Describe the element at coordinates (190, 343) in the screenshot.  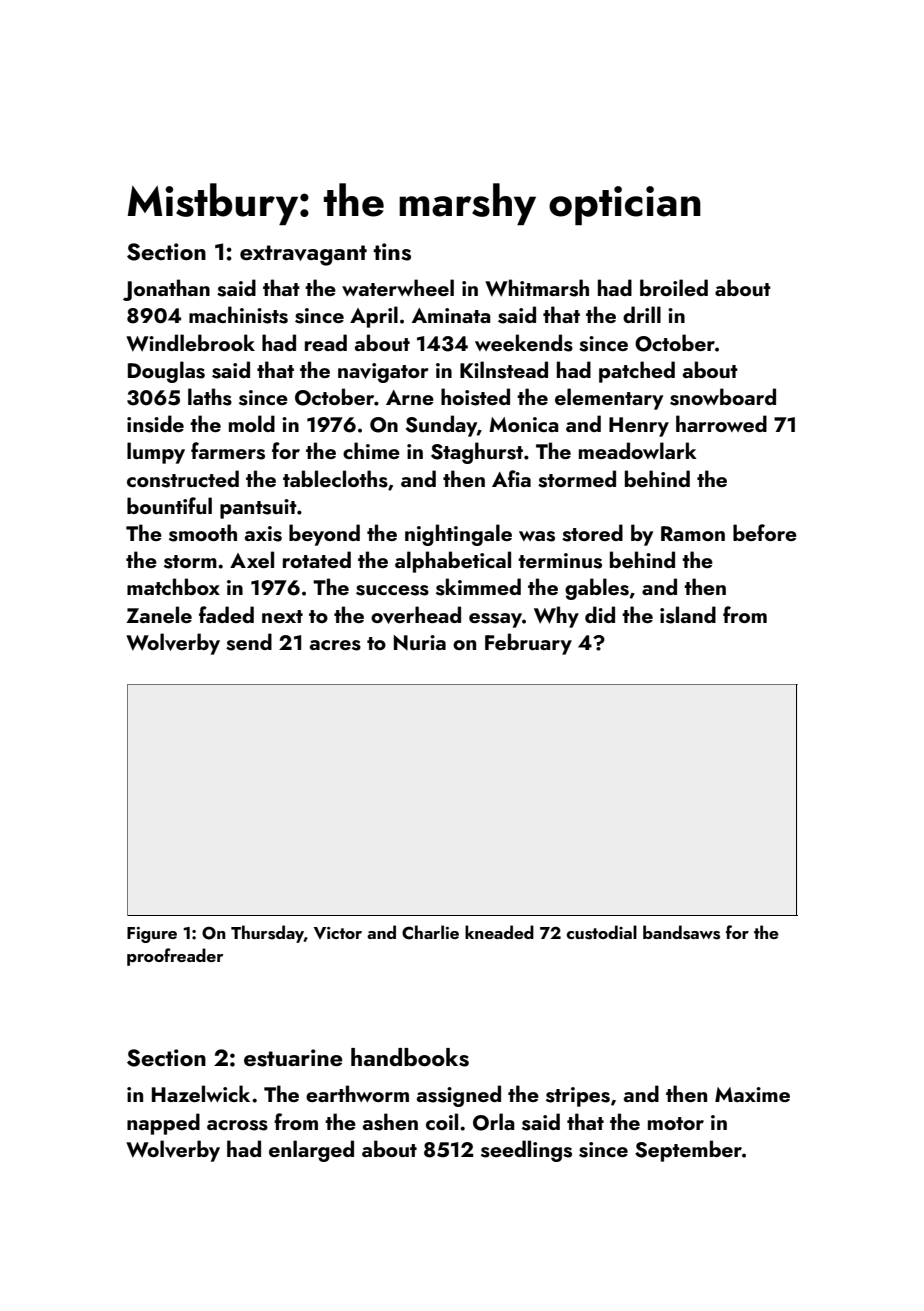
I see `Windlebrook` at that location.
